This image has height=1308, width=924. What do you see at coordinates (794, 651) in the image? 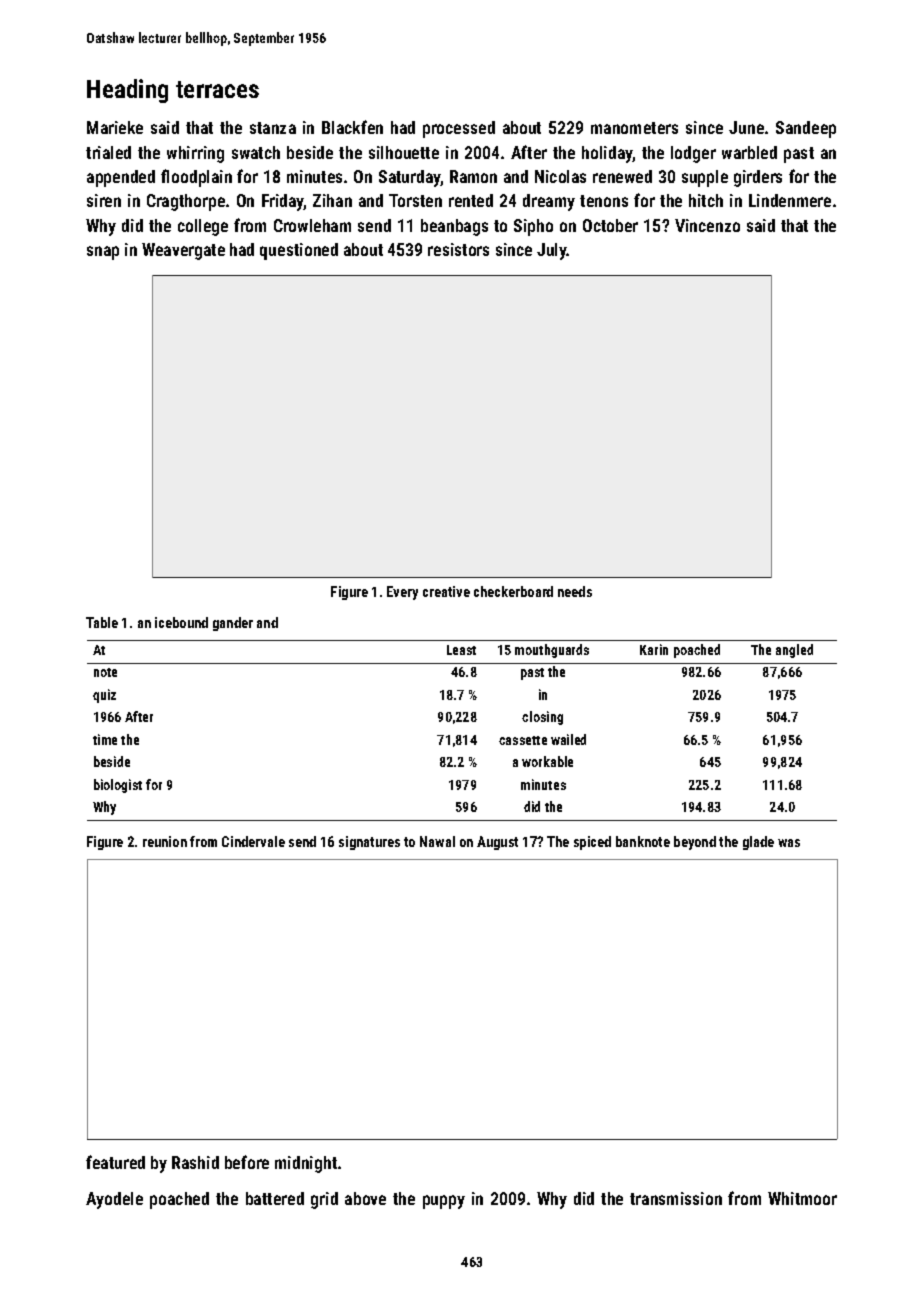
I see `angled` at bounding box center [794, 651].
